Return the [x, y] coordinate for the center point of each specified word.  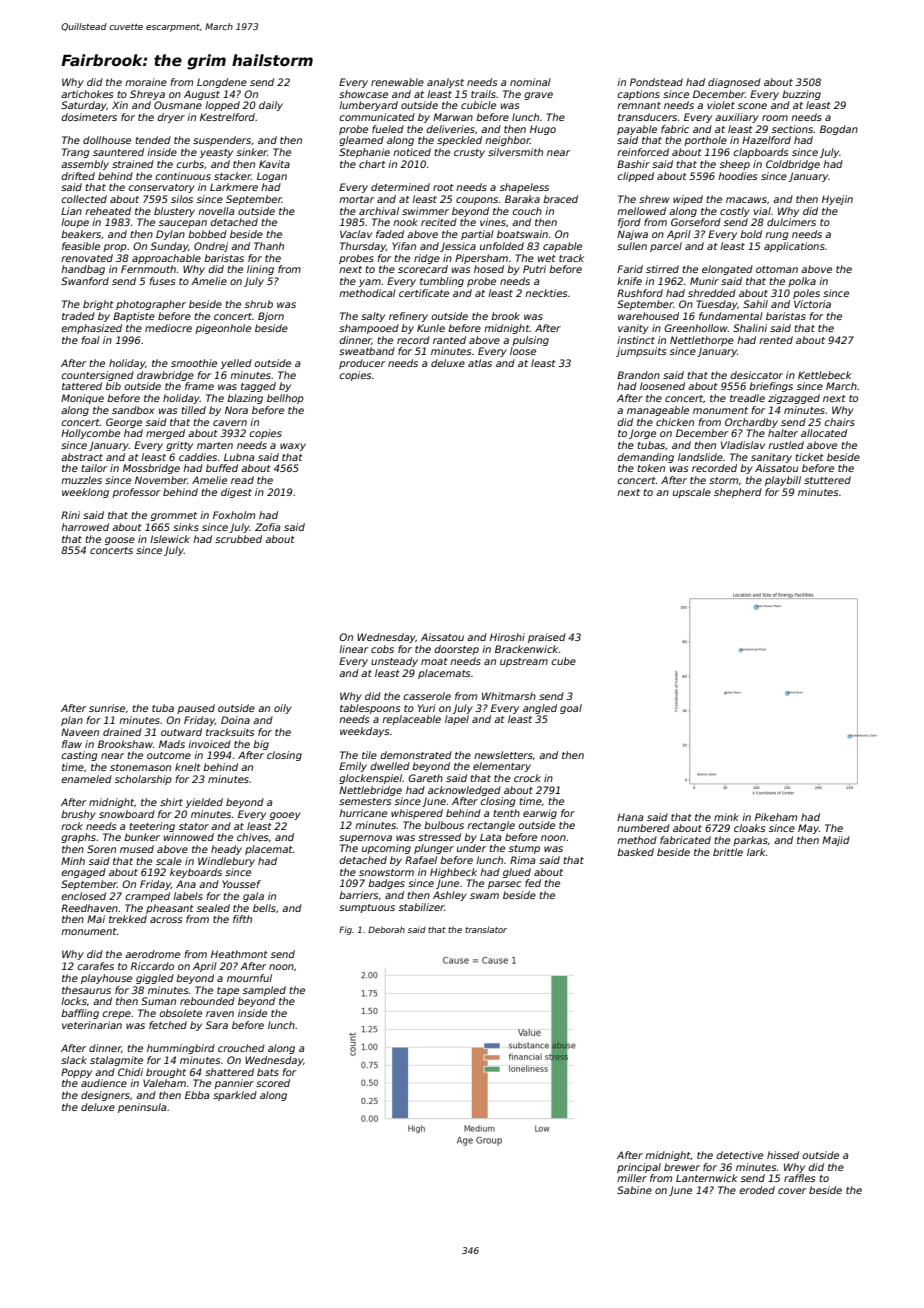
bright [98, 305]
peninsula [142, 1108]
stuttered [827, 480]
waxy [293, 447]
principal [639, 1168]
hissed [783, 1155]
